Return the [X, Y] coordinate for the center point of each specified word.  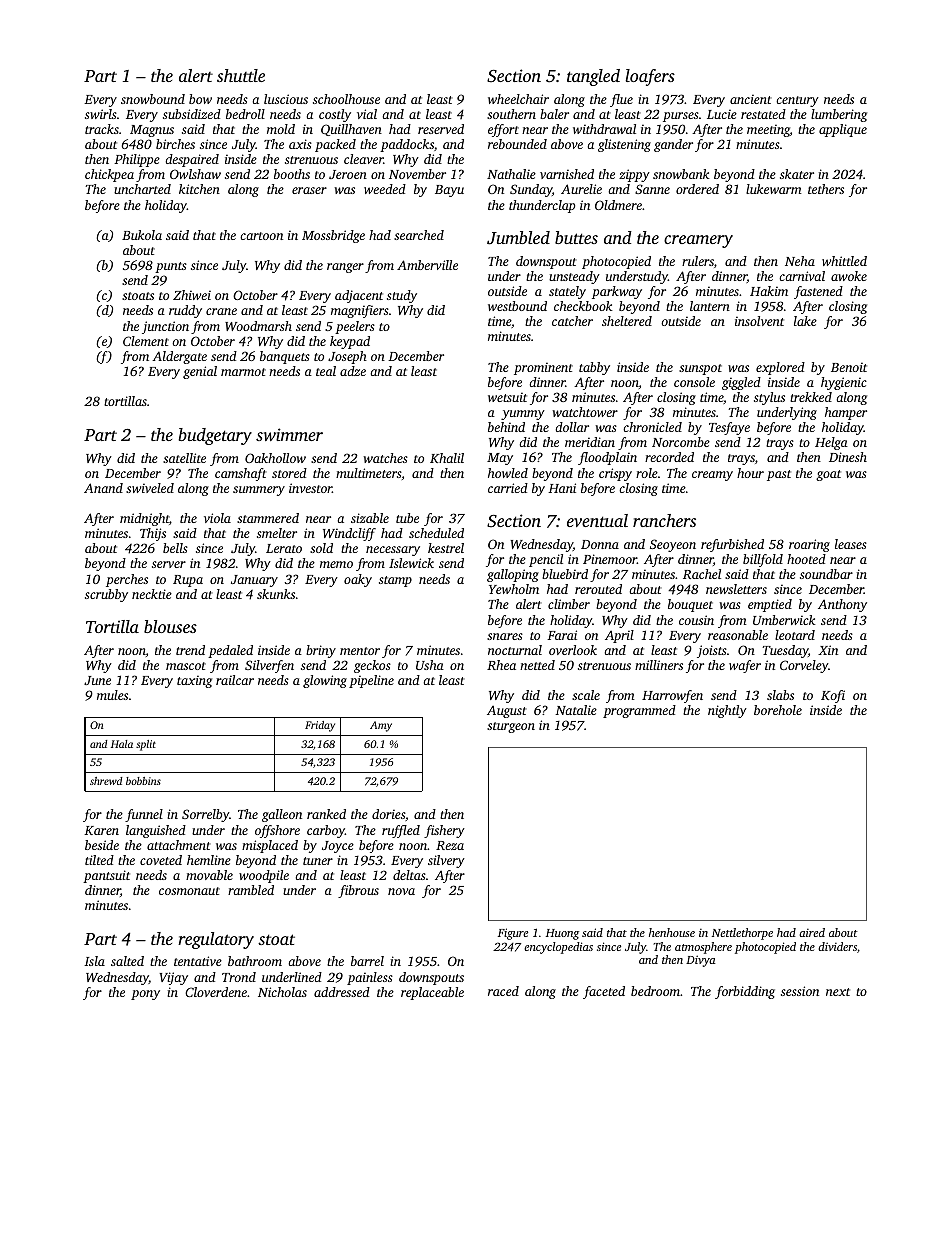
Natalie [576, 710]
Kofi [833, 696]
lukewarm [774, 189]
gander [673, 145]
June [97, 680]
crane [221, 311]
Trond [239, 977]
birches [175, 144]
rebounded [517, 144]
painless [370, 978]
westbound [517, 306]
